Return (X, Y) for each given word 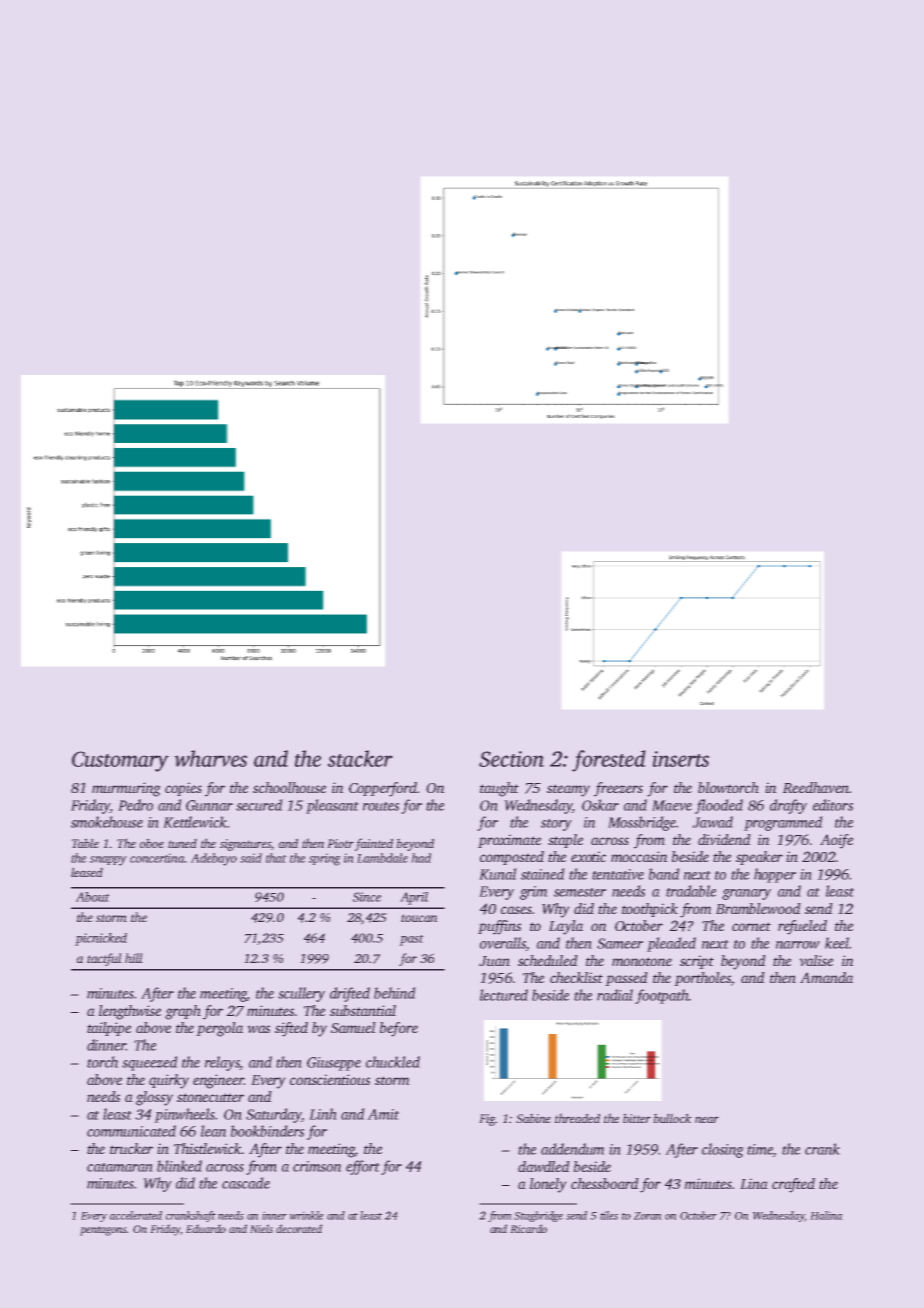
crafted (793, 1185)
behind (395, 993)
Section (511, 759)
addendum (573, 1149)
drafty (788, 806)
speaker (759, 858)
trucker (131, 1148)
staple (565, 841)
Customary (120, 761)
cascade (246, 1183)
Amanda (826, 977)
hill (134, 958)
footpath (662, 996)
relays (222, 1063)
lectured (504, 995)
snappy (108, 861)
